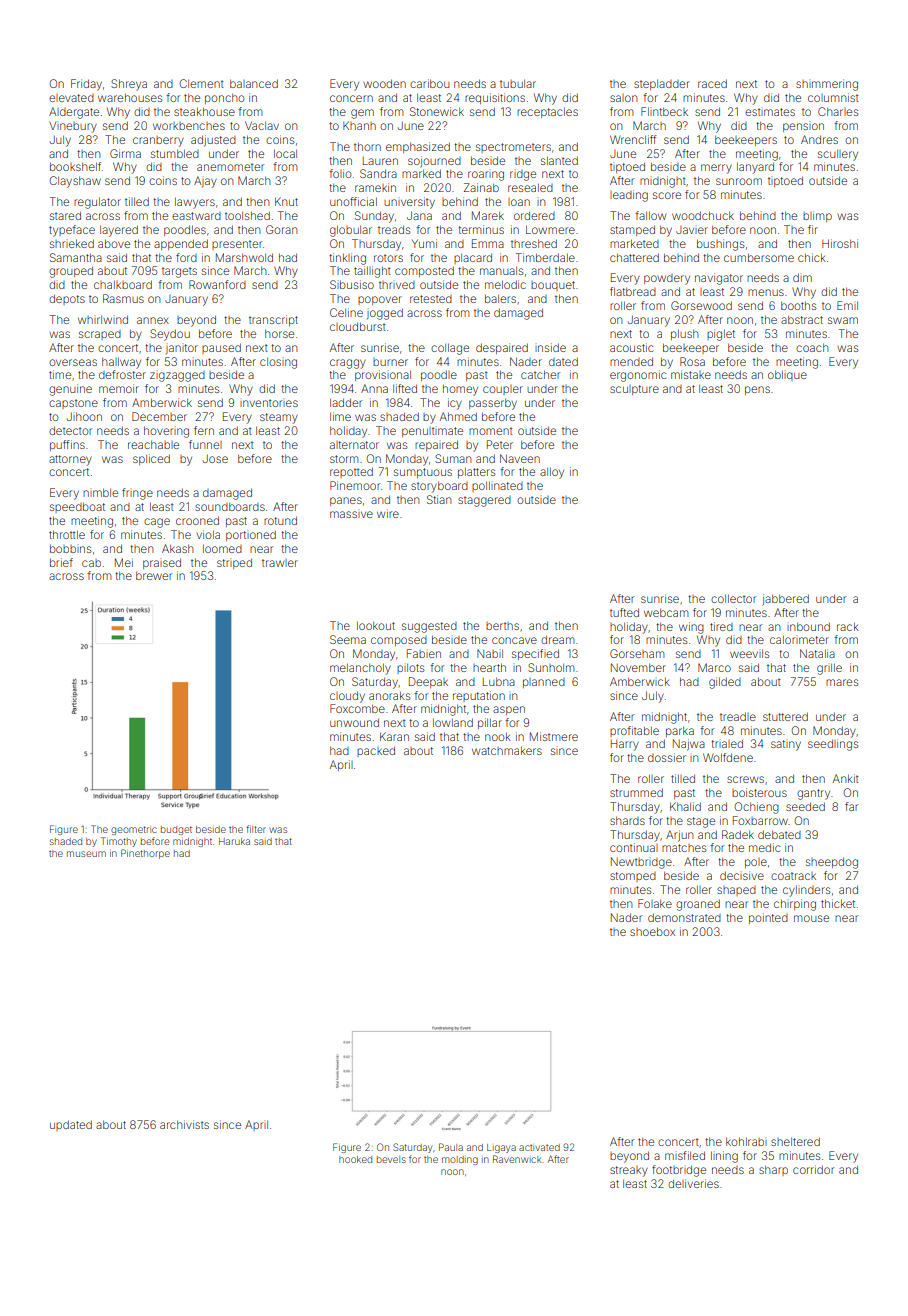 The height and width of the screenshot is (1316, 908). I want to click on archivists, so click(184, 1124).
